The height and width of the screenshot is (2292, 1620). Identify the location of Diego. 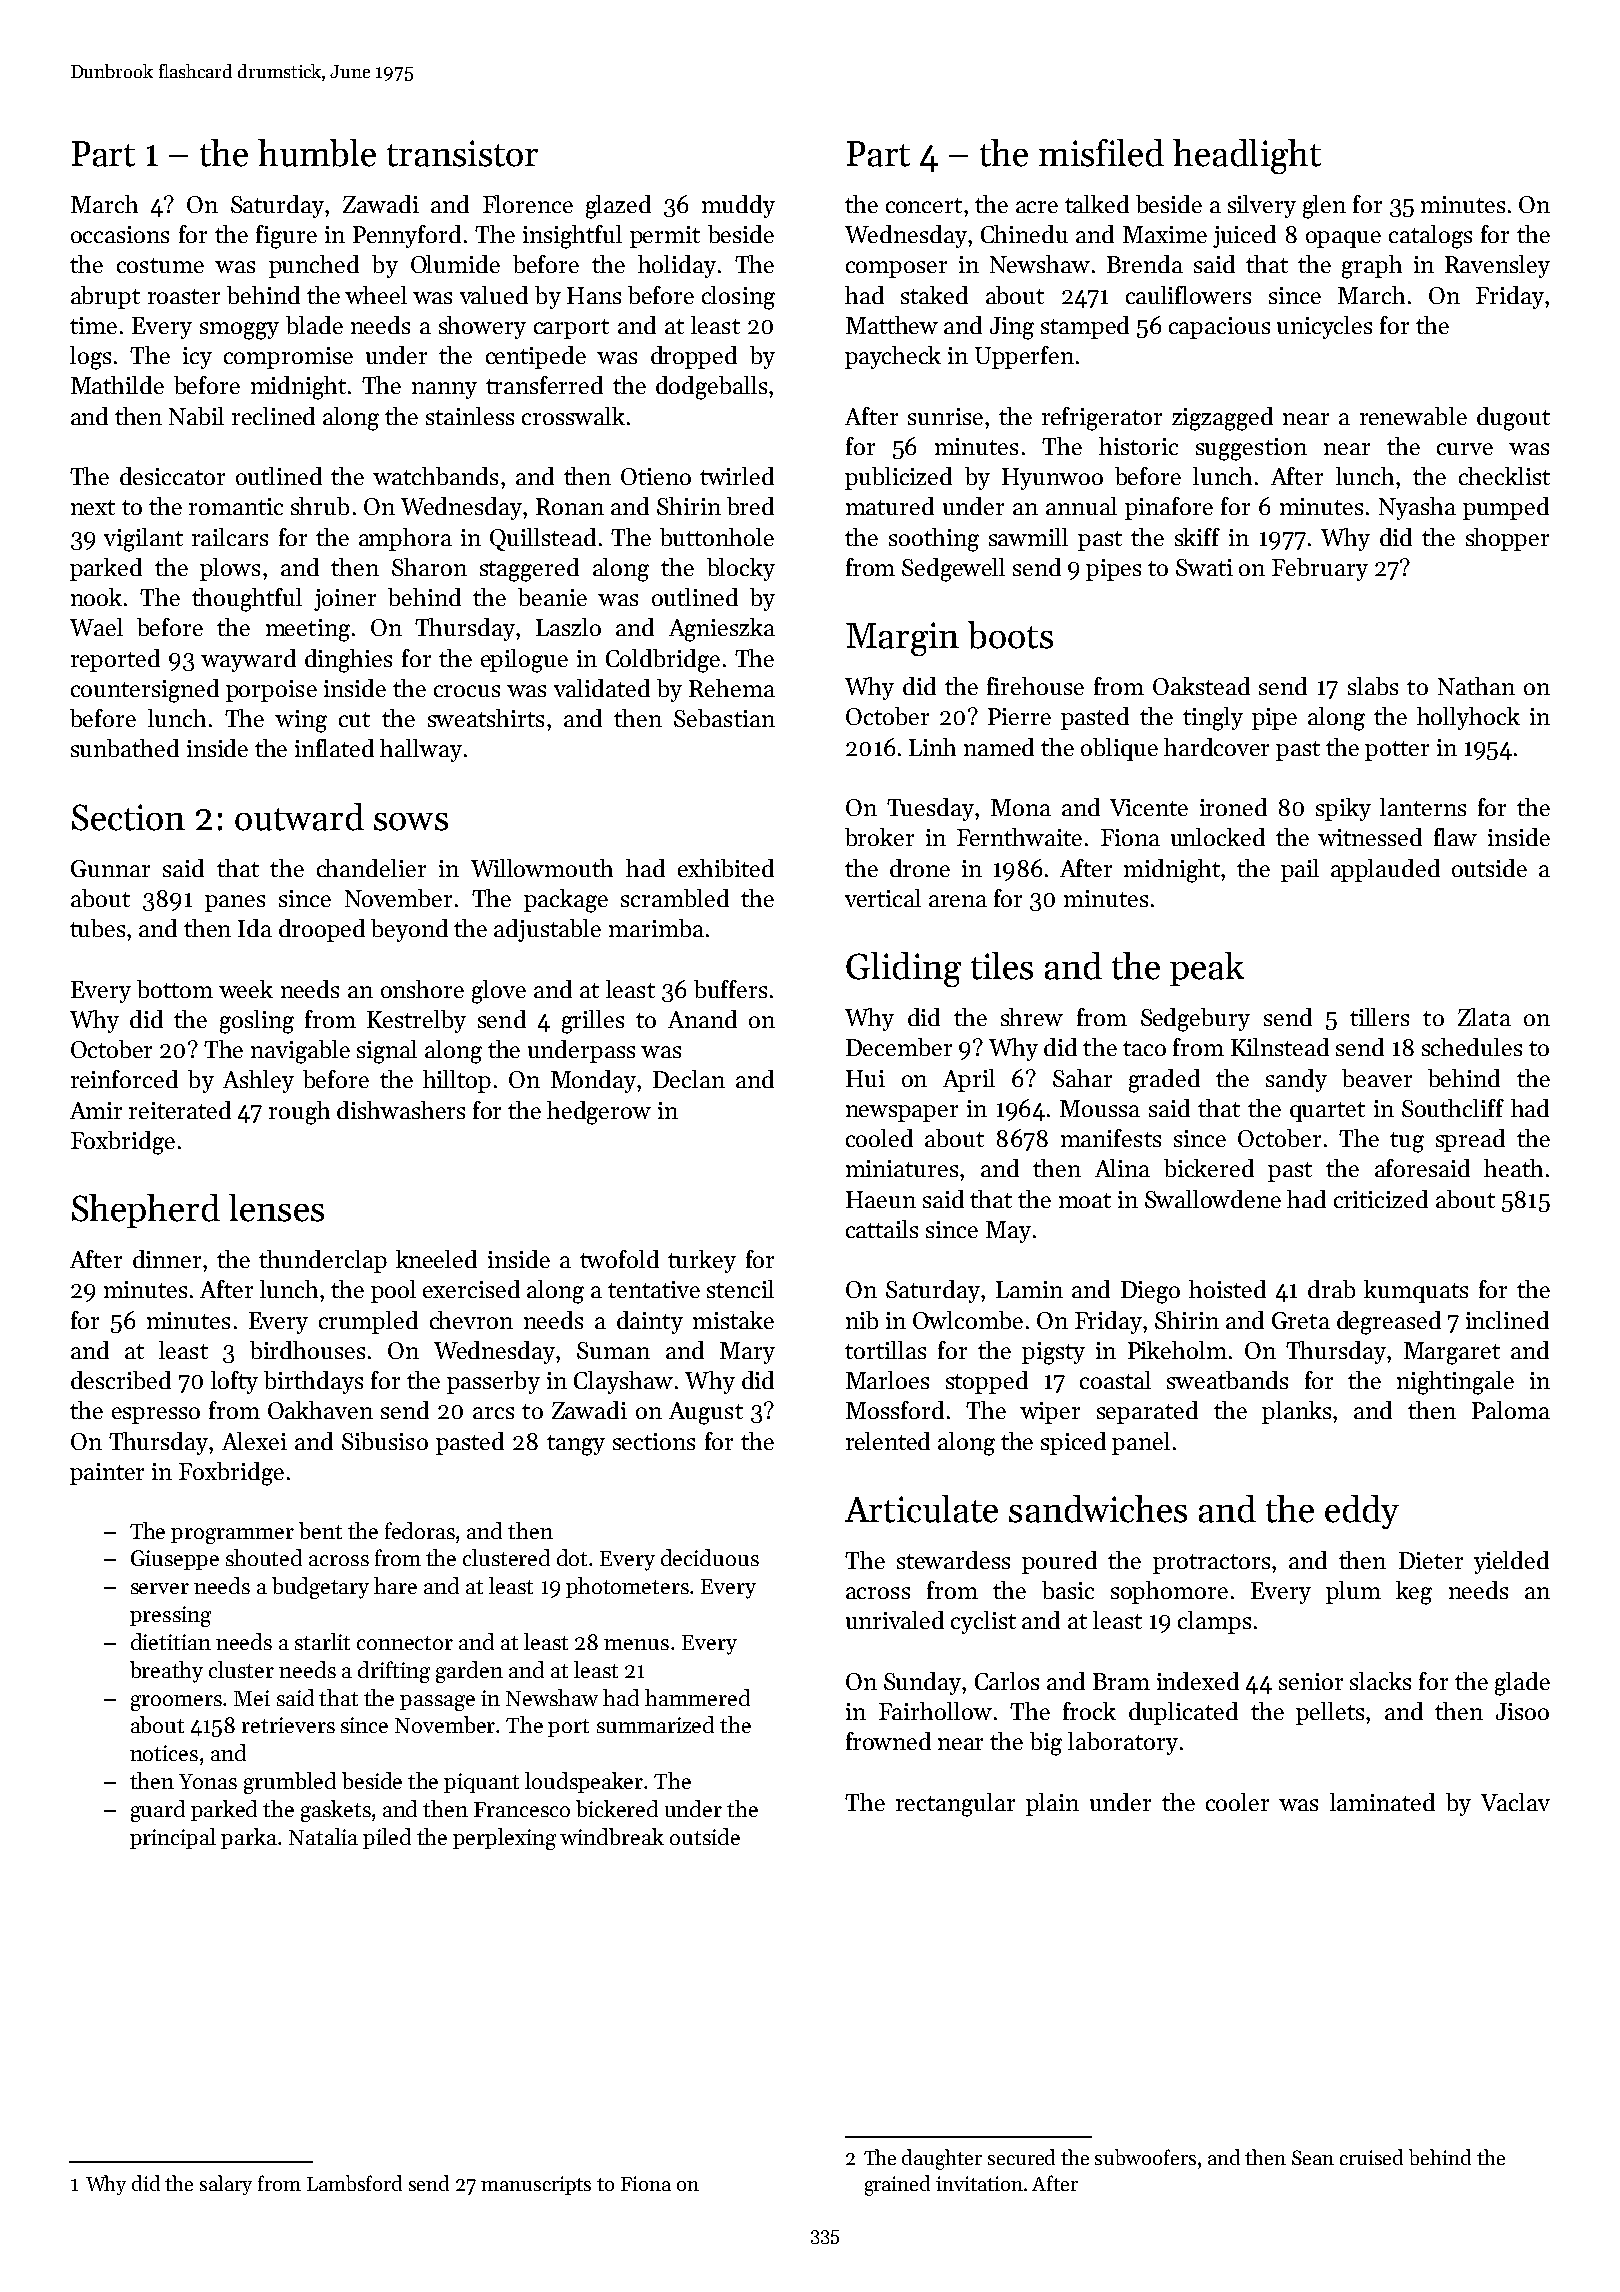
(1150, 1292).
